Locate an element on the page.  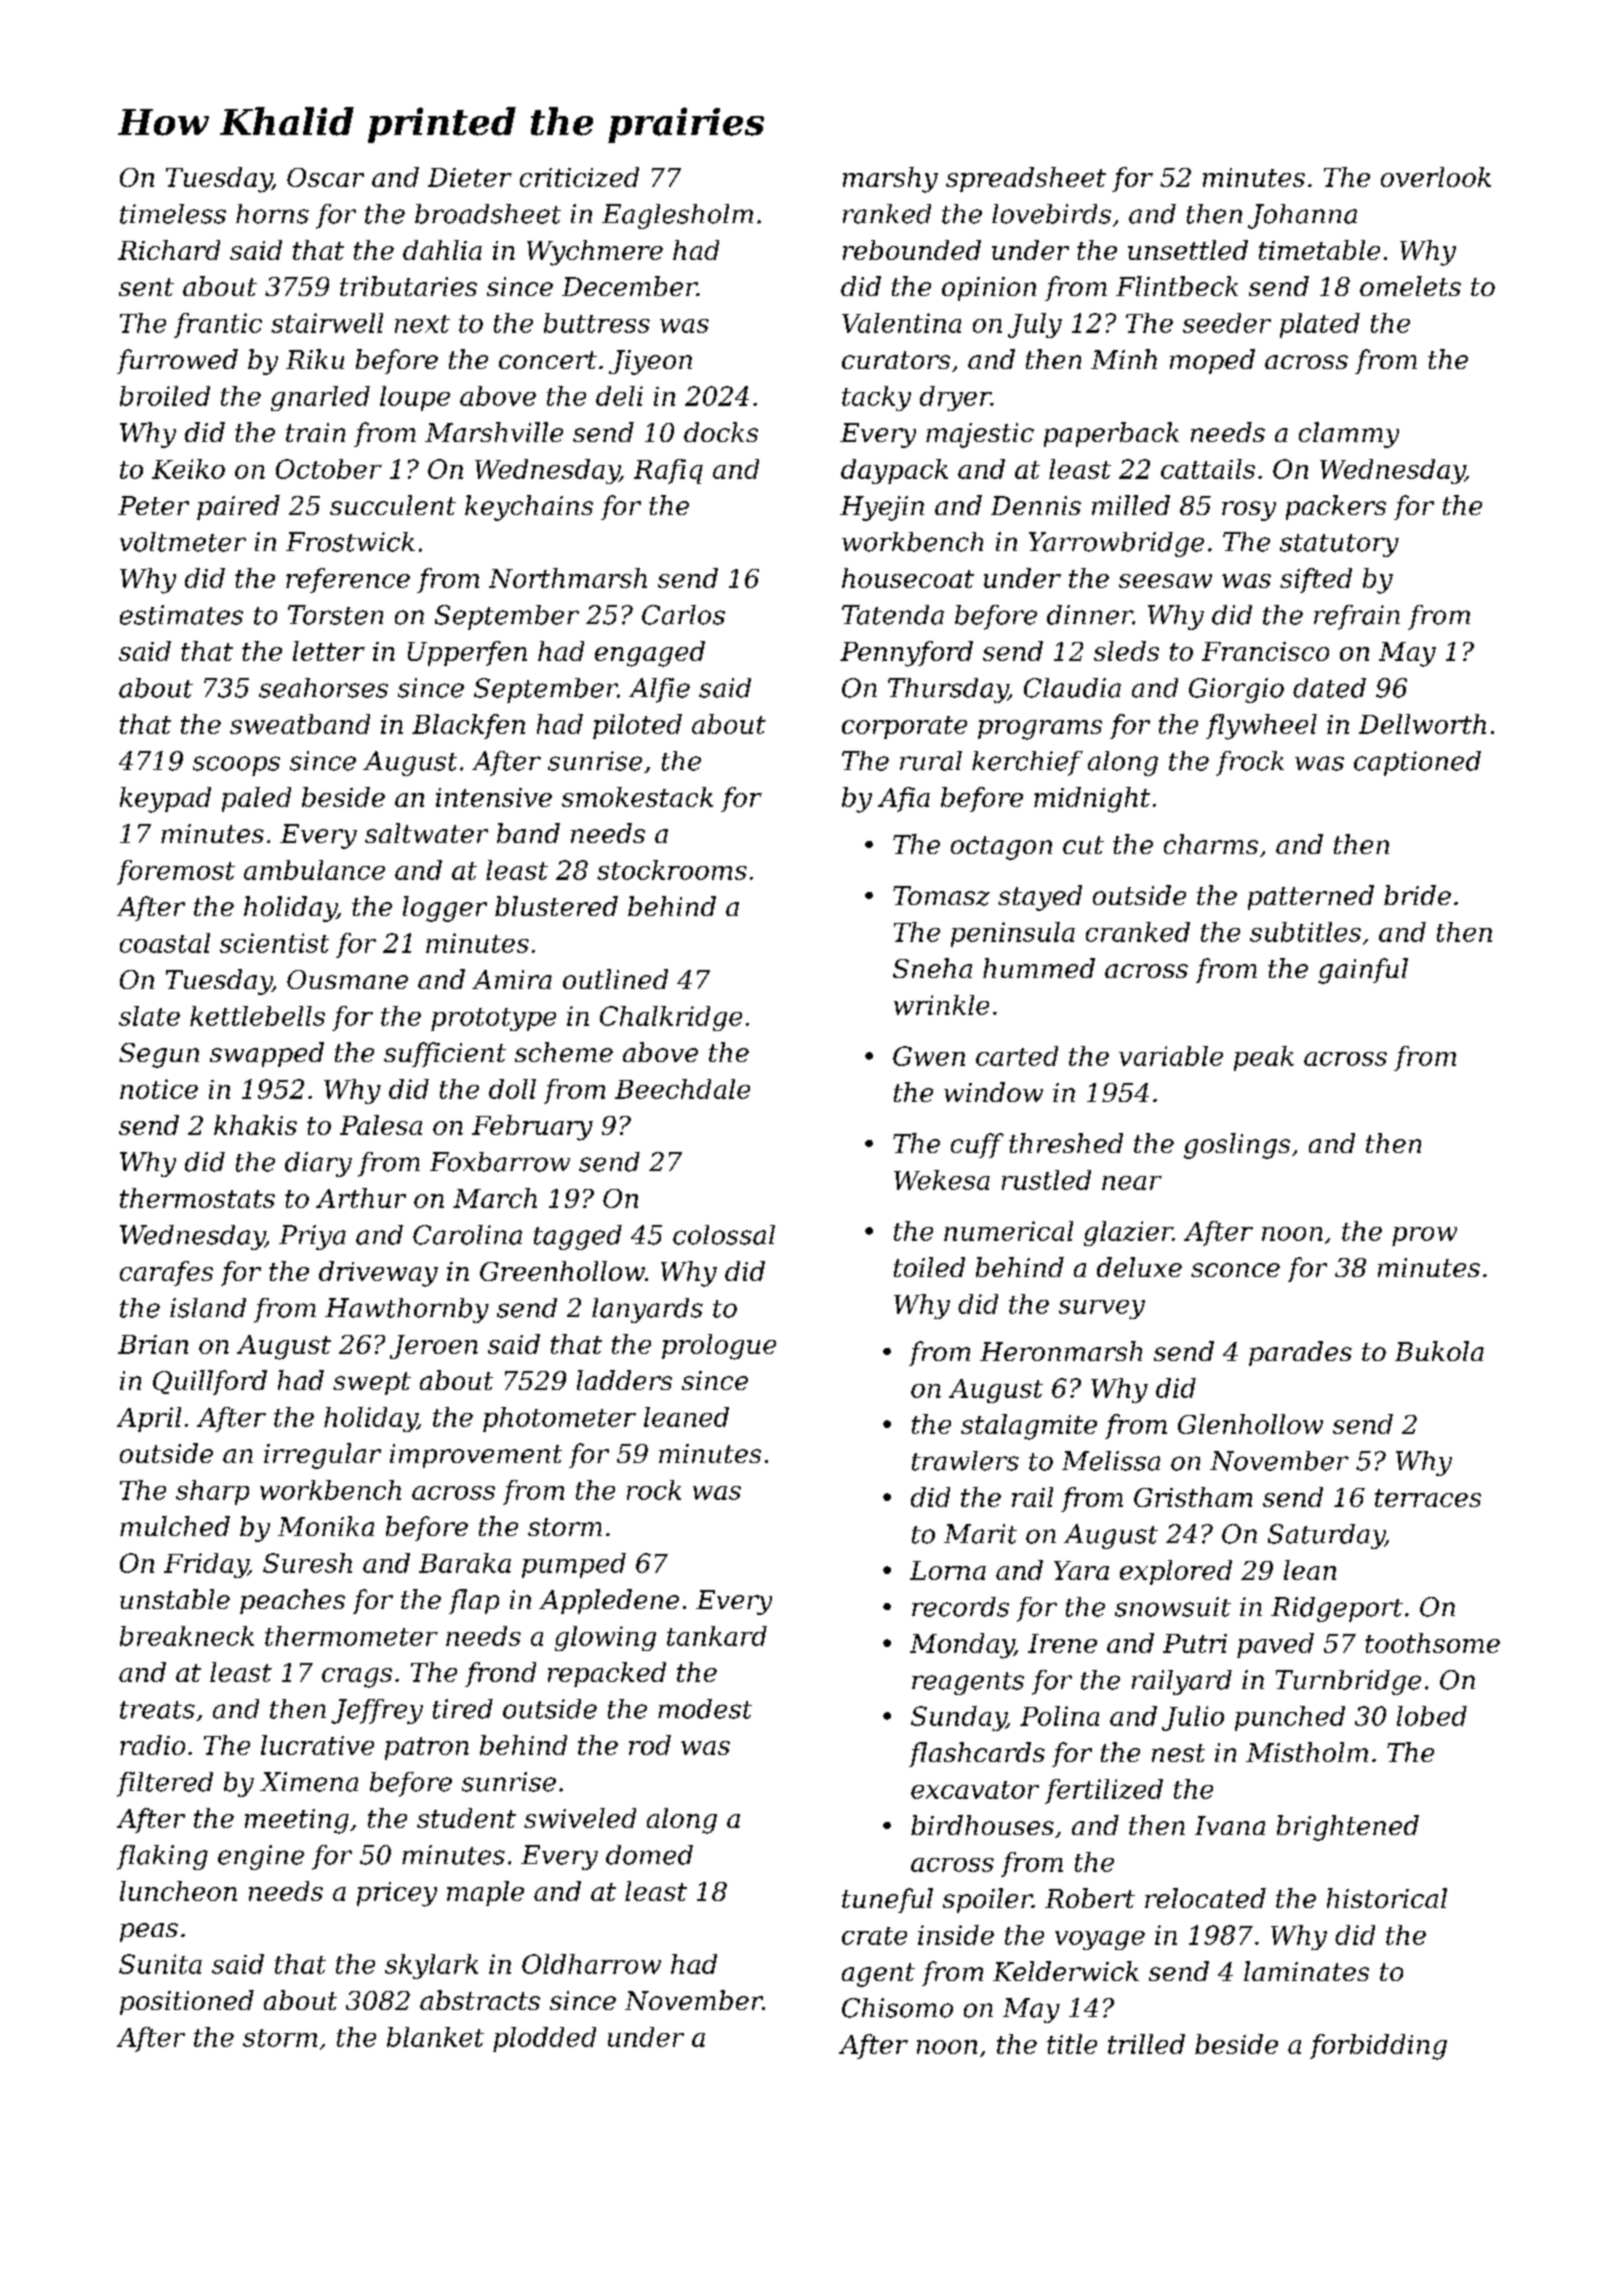
Suresh is located at coordinates (307, 1563).
